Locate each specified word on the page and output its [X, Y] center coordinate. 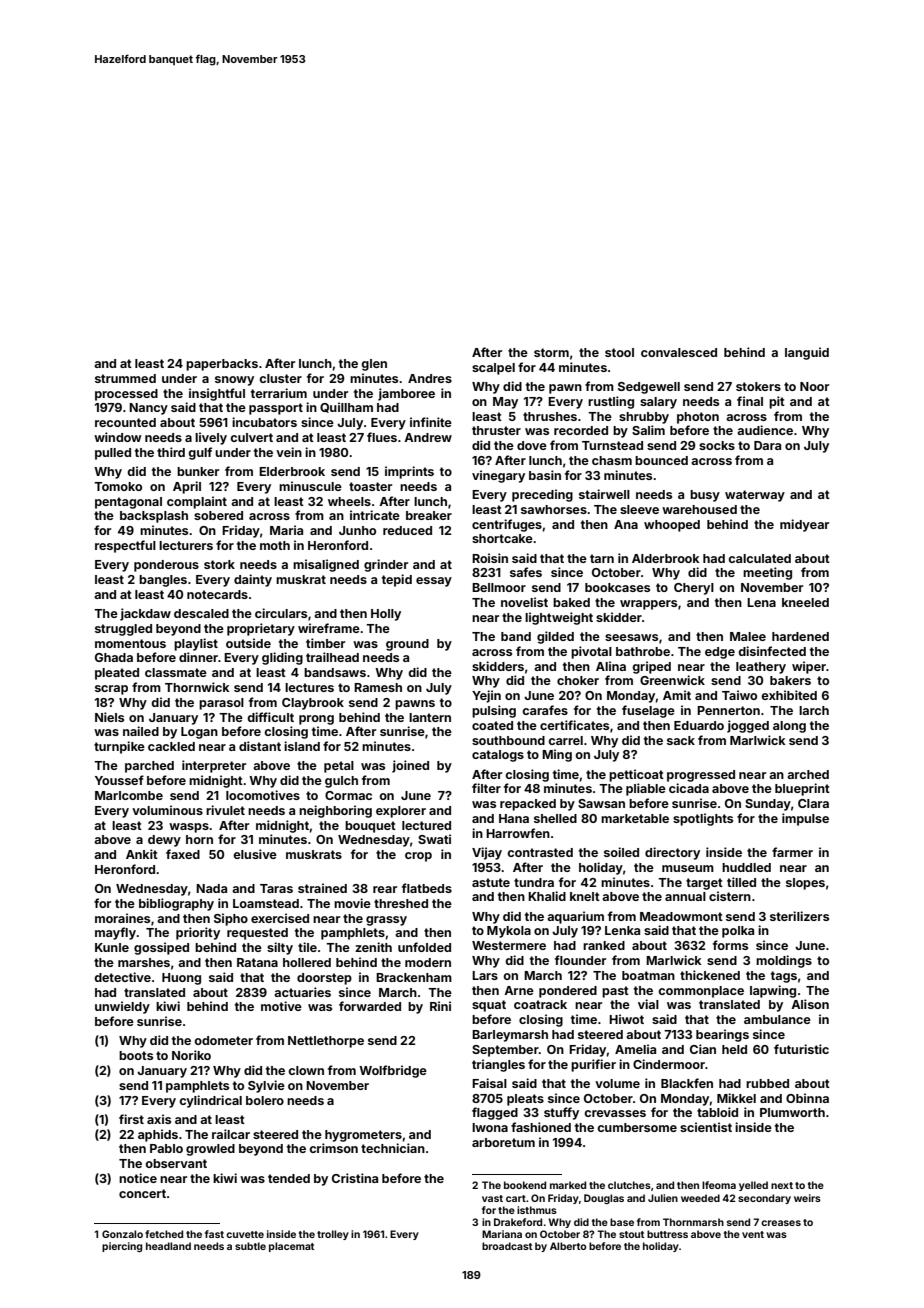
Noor [814, 386]
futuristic [801, 1049]
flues [382, 437]
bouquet [370, 827]
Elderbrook [292, 471]
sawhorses [554, 509]
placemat [291, 1247]
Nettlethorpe [326, 1042]
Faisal [489, 1083]
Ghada [114, 657]
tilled [741, 882]
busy [705, 496]
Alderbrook [665, 558]
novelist [524, 602]
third [171, 452]
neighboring [335, 811]
